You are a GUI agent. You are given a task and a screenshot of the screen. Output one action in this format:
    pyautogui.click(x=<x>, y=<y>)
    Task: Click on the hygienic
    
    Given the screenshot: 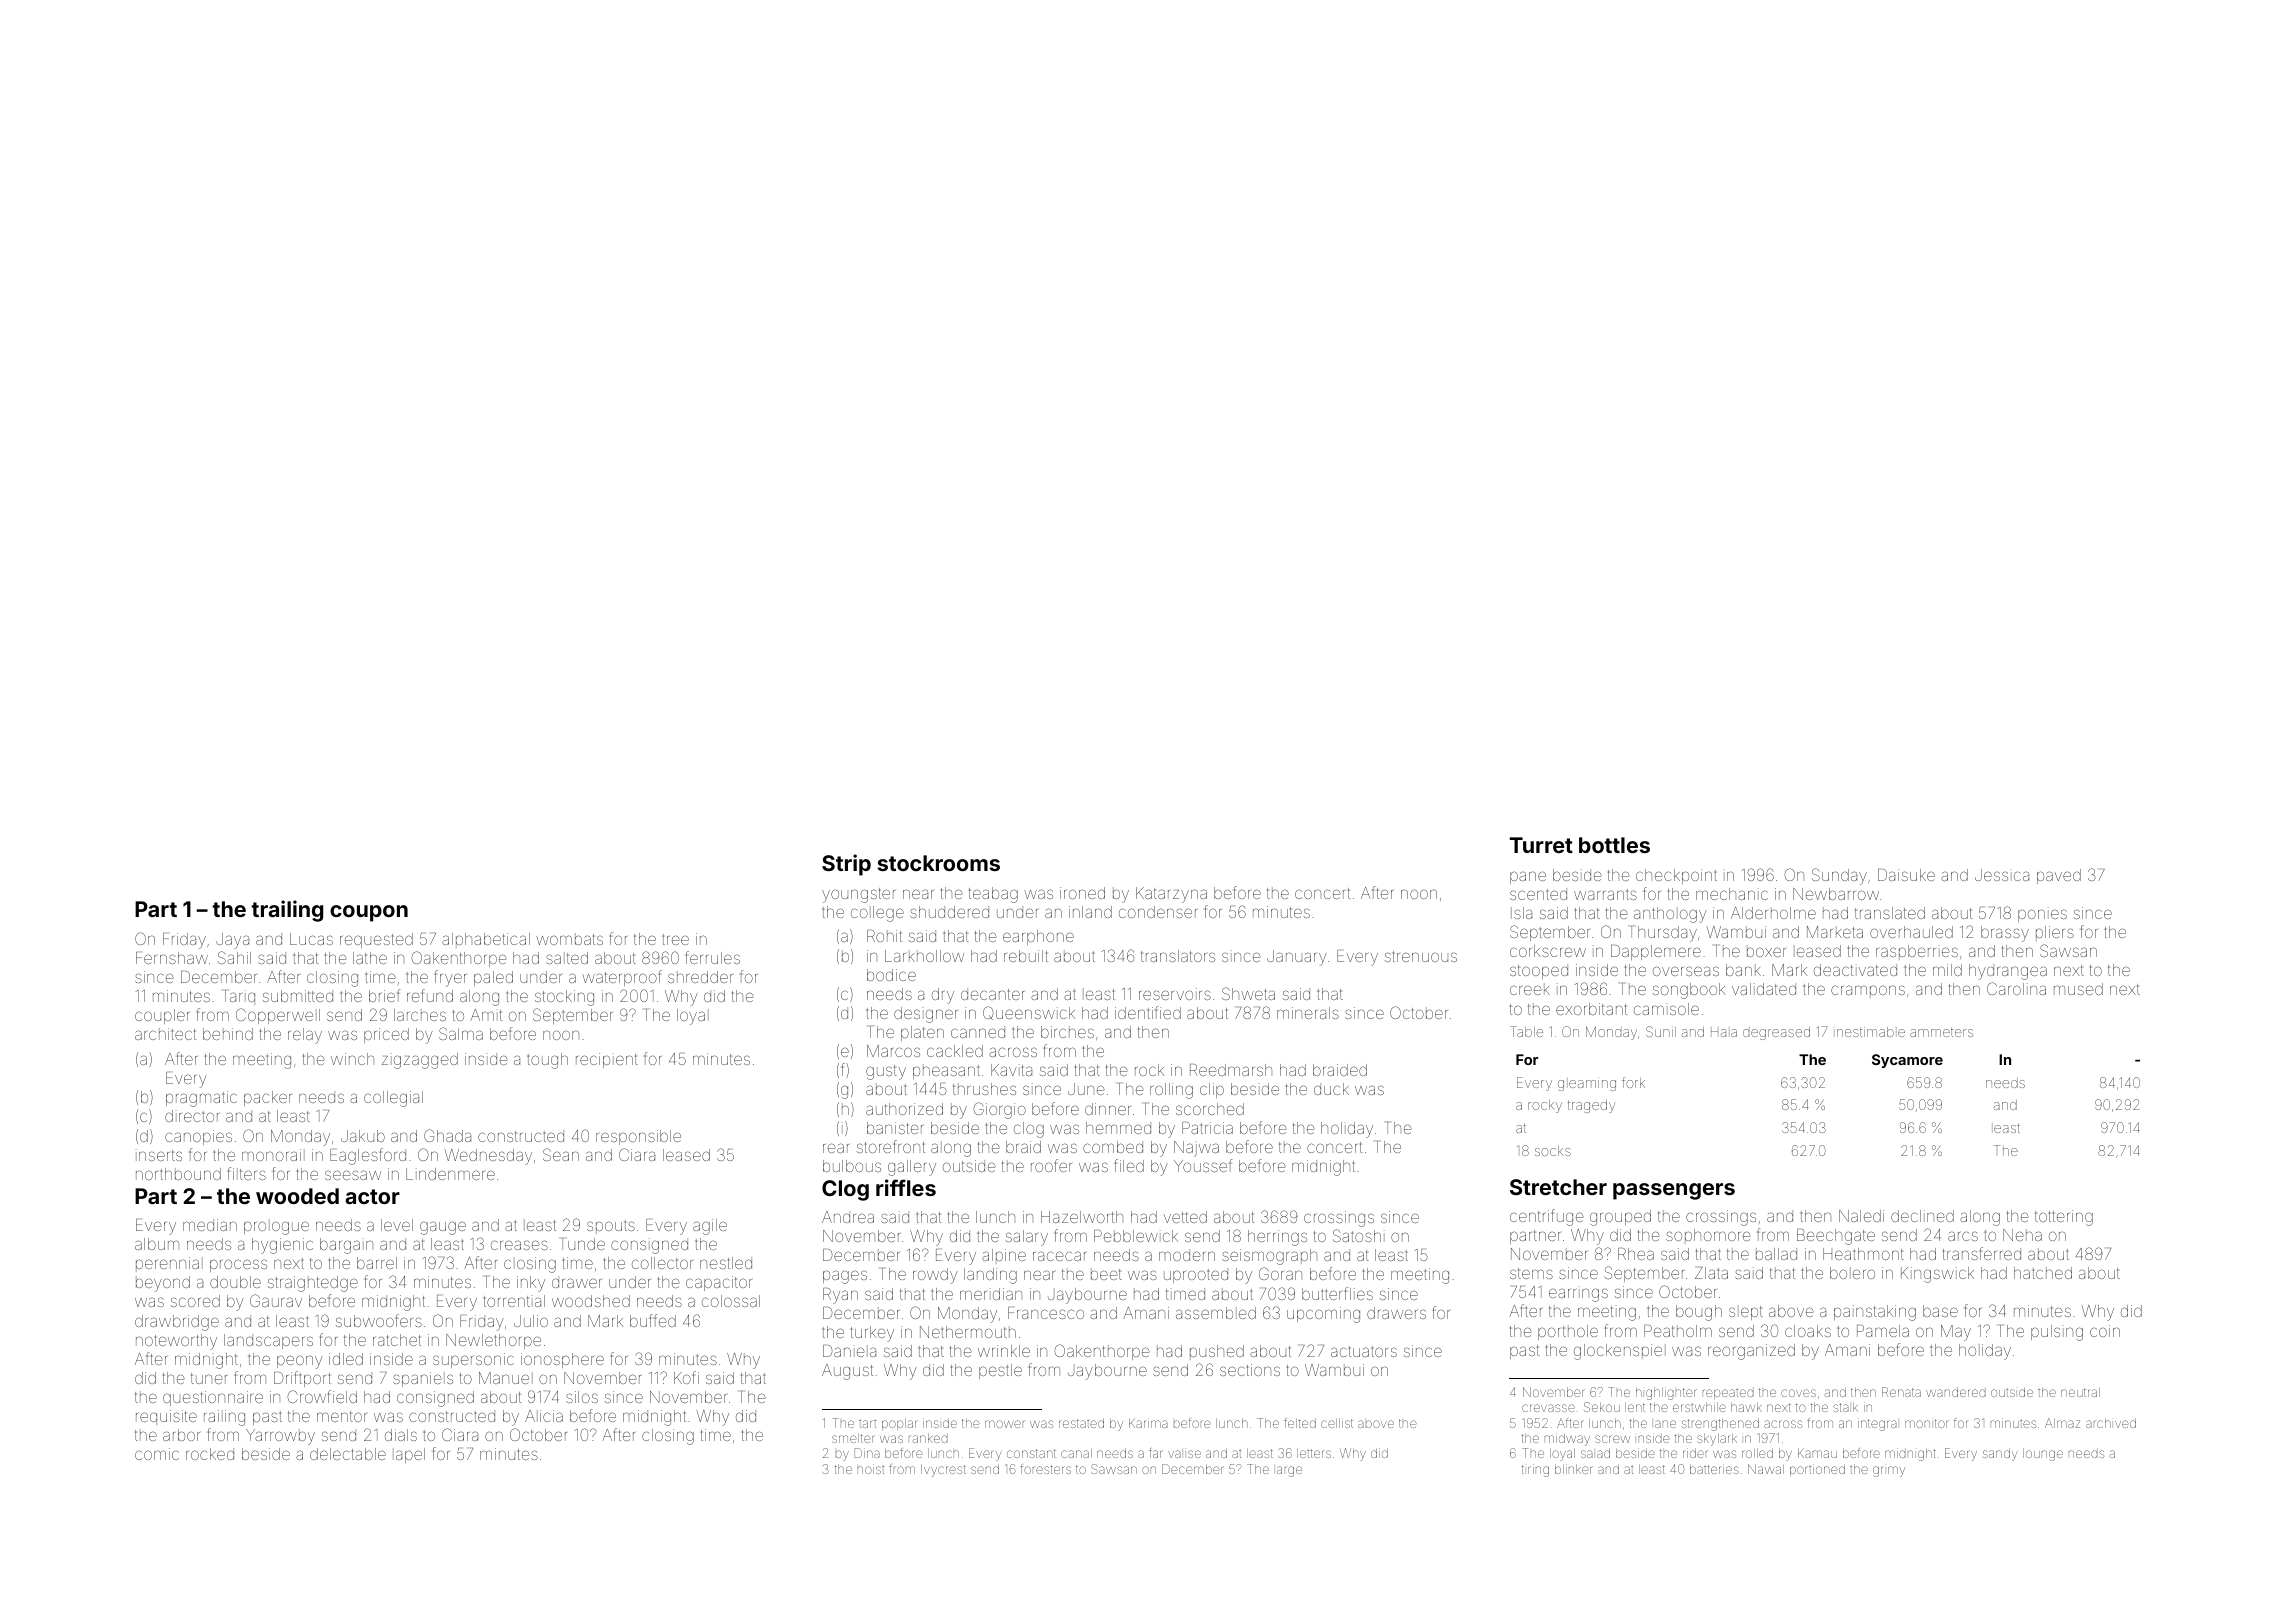 What is the action you would take?
    pyautogui.click(x=282, y=1246)
